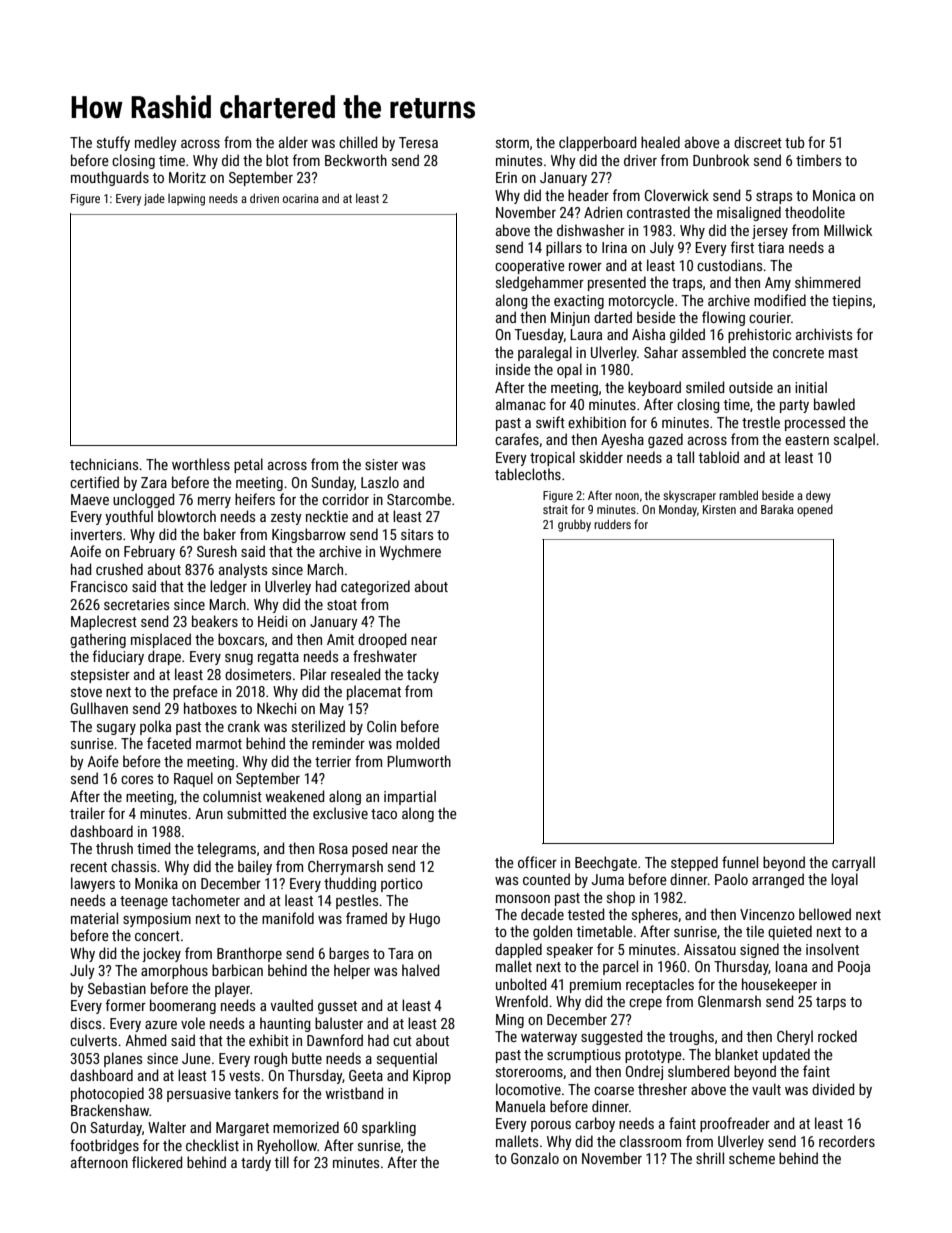 The image size is (952, 1233). What do you see at coordinates (104, 464) in the screenshot?
I see `technicians` at bounding box center [104, 464].
